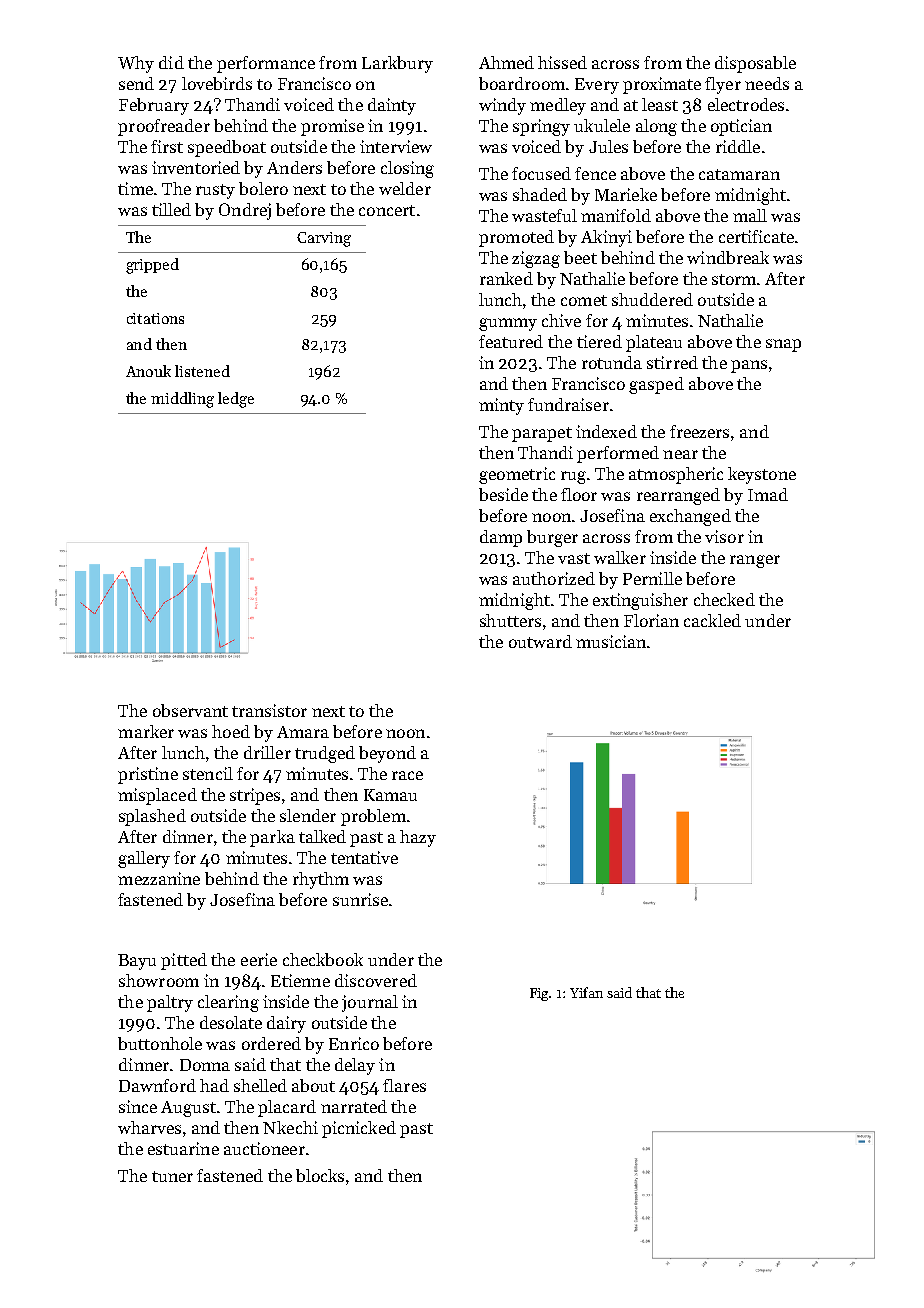 Image resolution: width=924 pixels, height=1308 pixels. What do you see at coordinates (183, 1148) in the image?
I see `estuarine` at bounding box center [183, 1148].
